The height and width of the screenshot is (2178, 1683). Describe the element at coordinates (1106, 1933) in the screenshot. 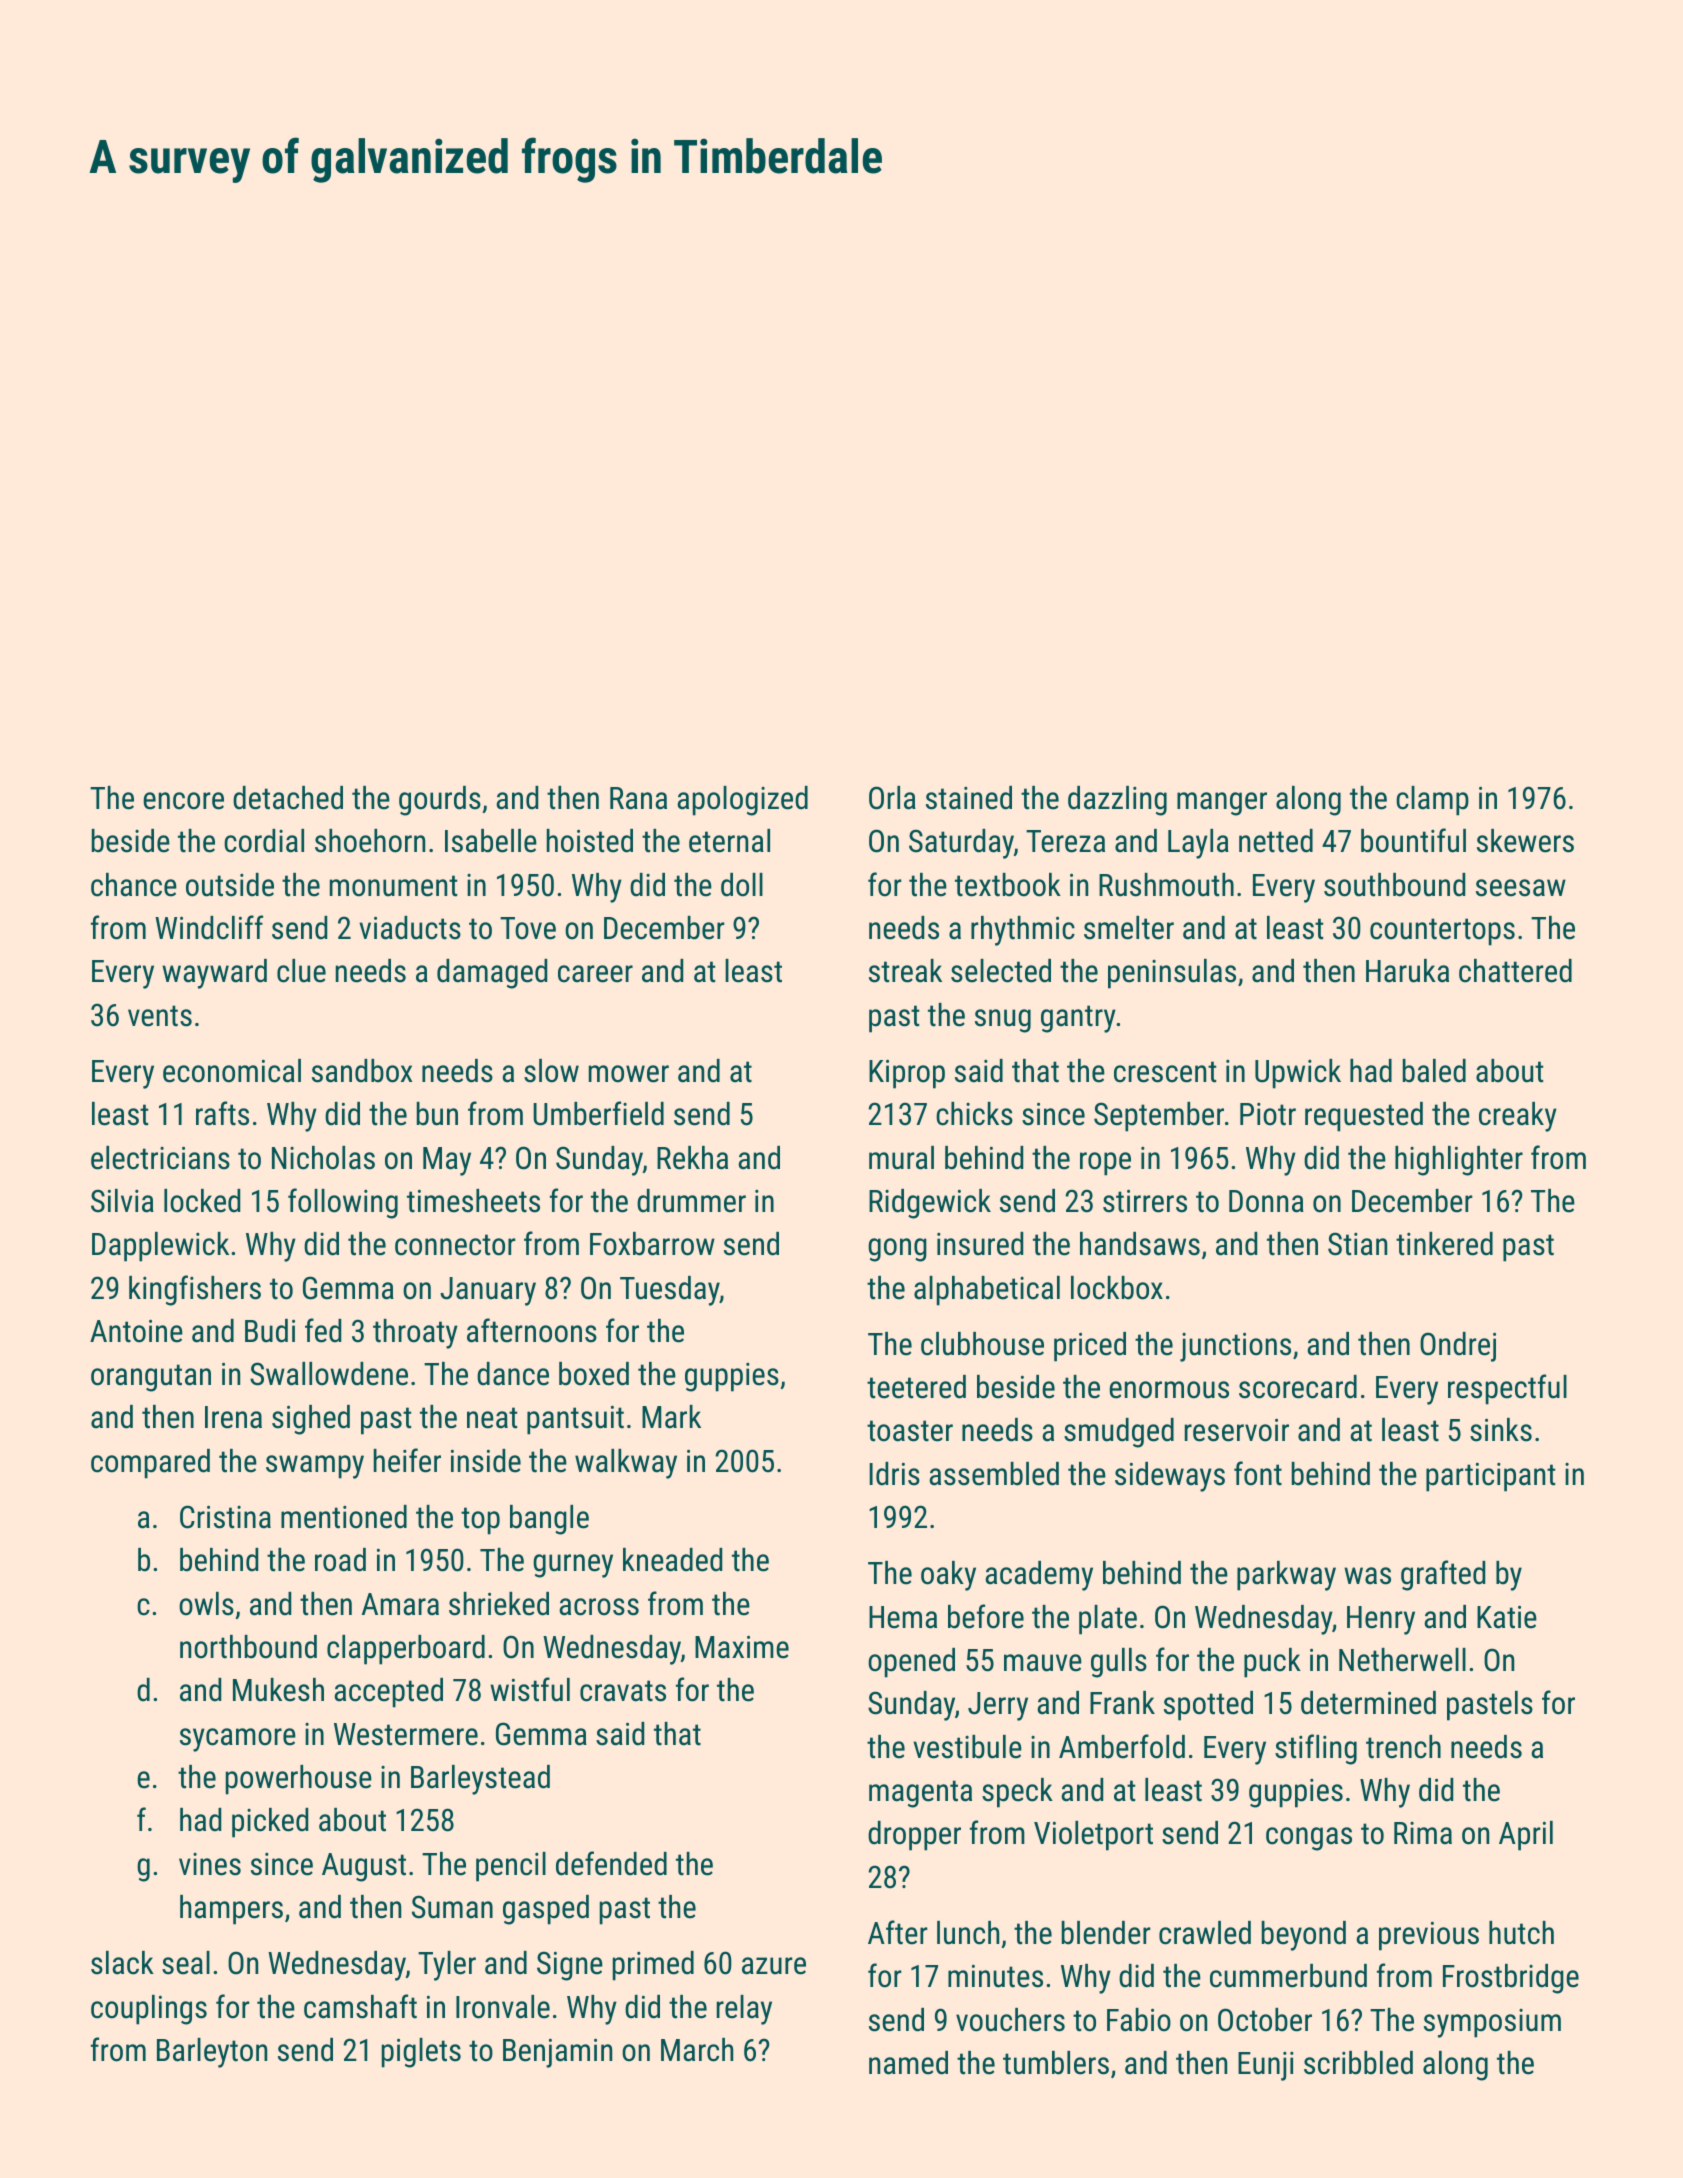

I see `blender` at that location.
